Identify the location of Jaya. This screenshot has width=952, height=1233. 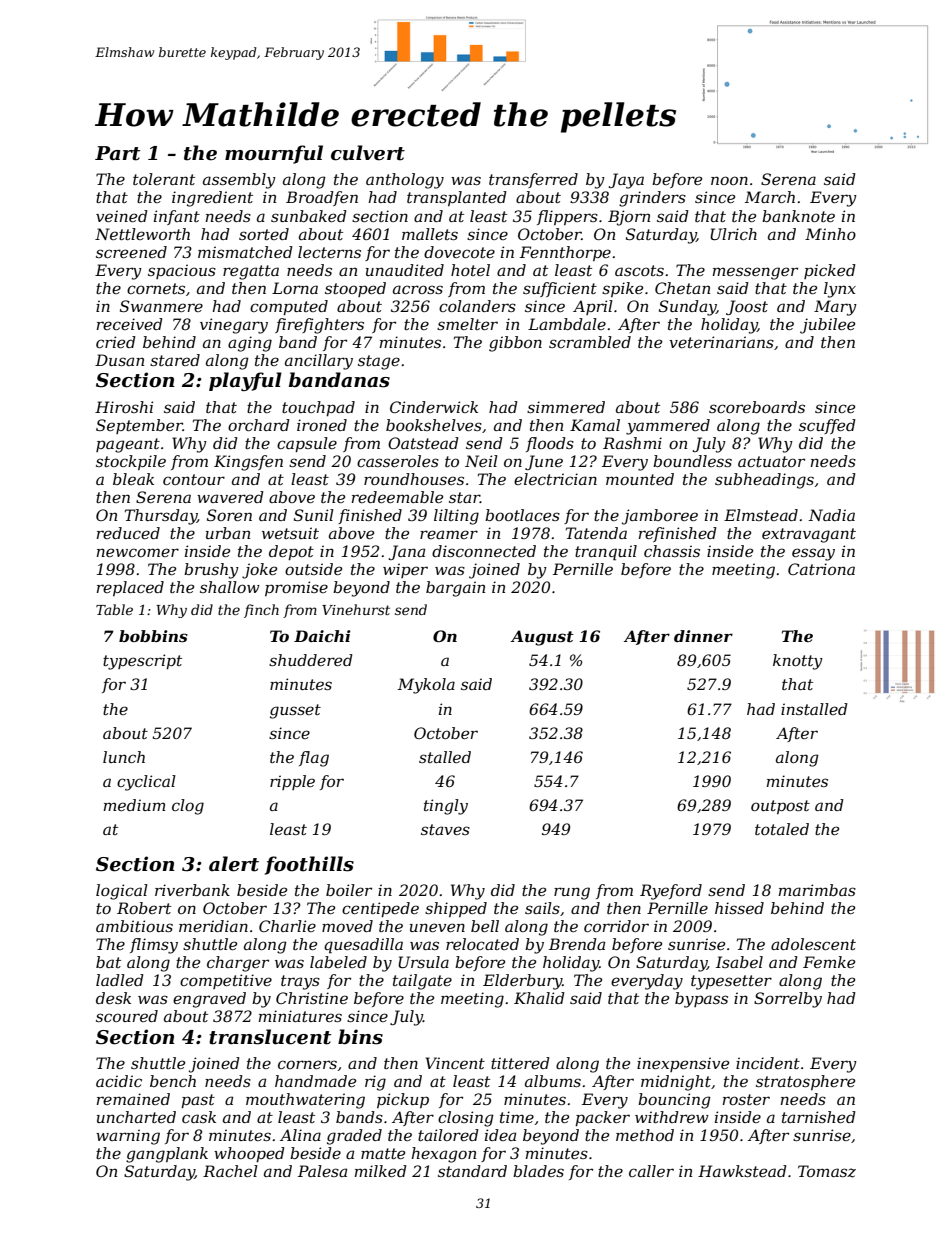
(626, 181).
